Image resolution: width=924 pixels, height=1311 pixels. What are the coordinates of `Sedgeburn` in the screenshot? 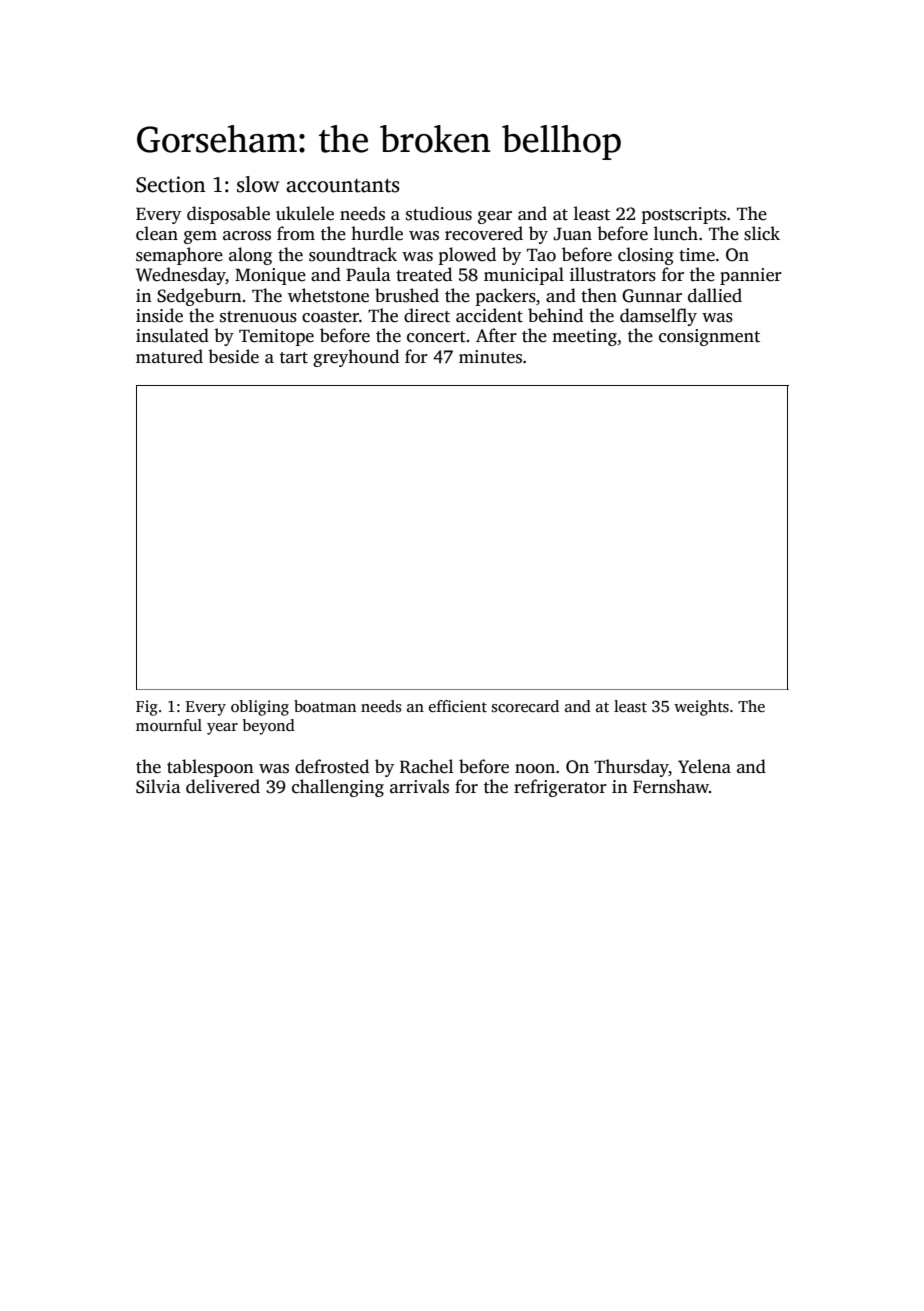 It's located at (199, 297).
